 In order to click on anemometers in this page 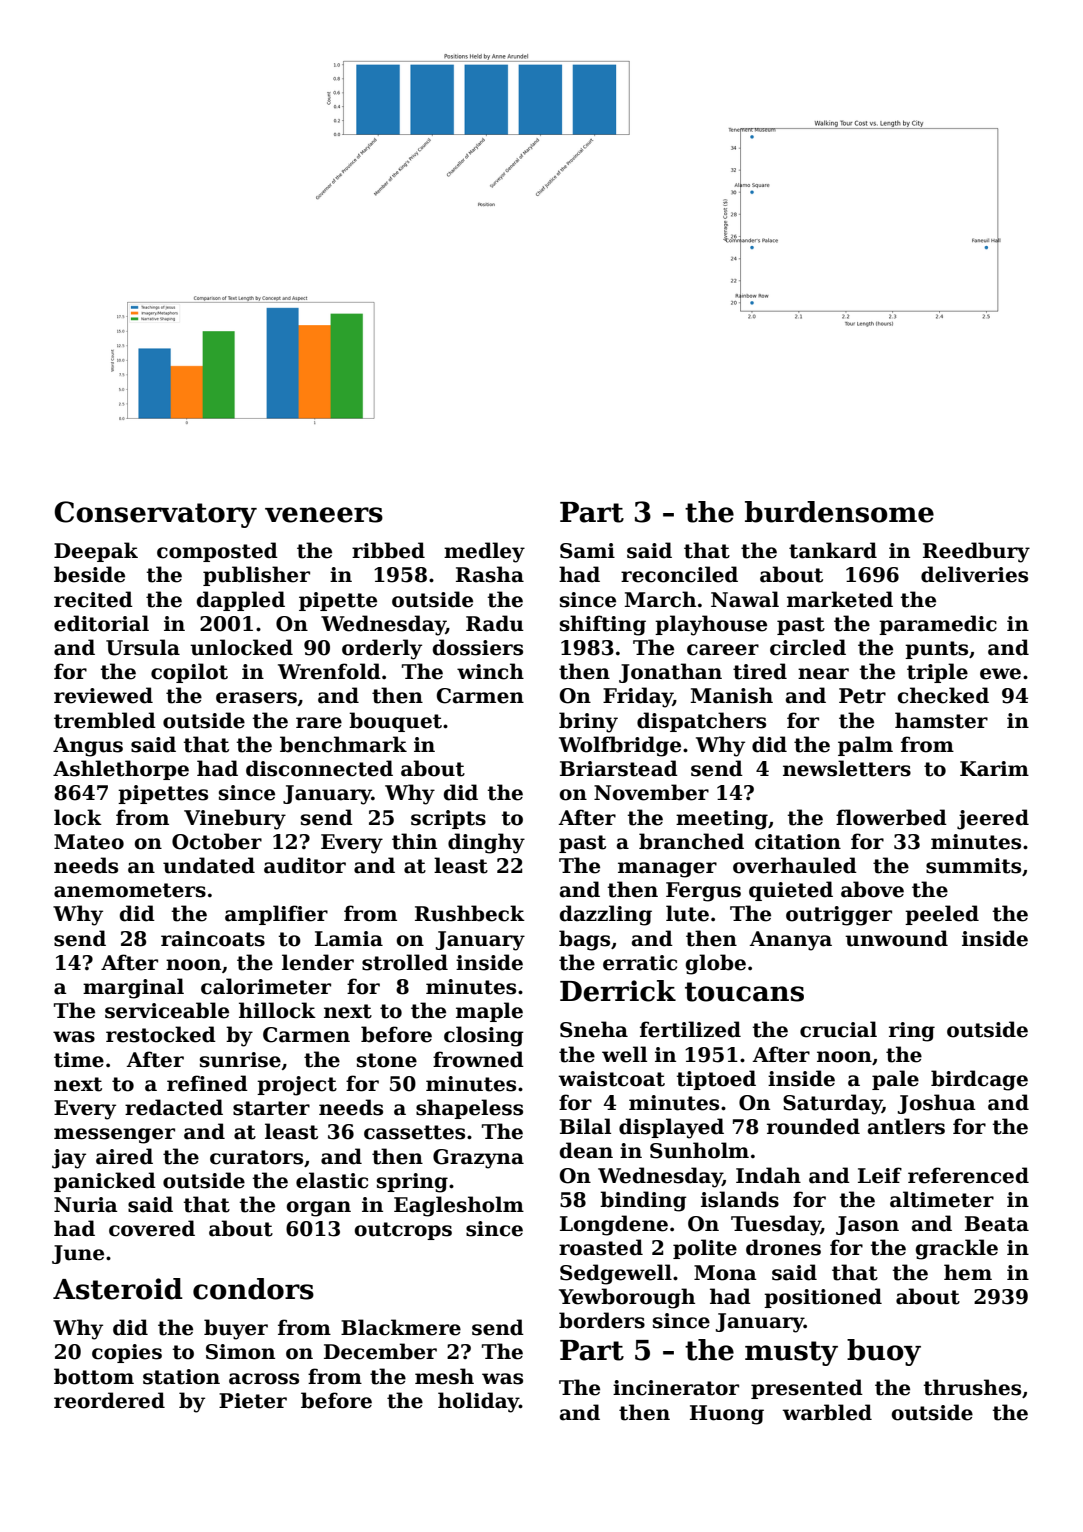, I will do `click(130, 890)`.
